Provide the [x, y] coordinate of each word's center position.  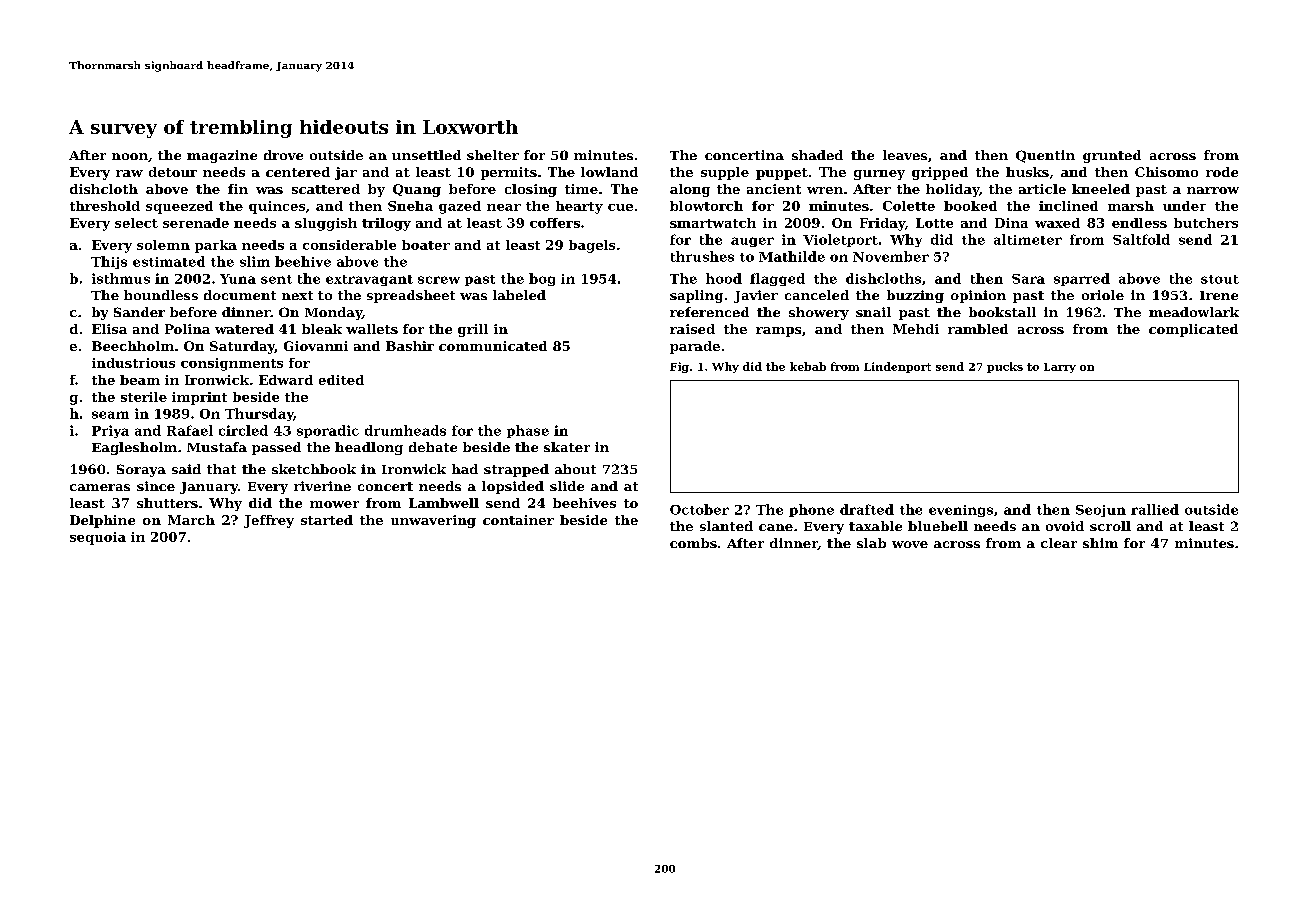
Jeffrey [269, 521]
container [518, 520]
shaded [817, 155]
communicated [493, 346]
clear [1059, 543]
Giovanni [316, 346]
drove [283, 155]
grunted [1112, 156]
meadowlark [1194, 312]
